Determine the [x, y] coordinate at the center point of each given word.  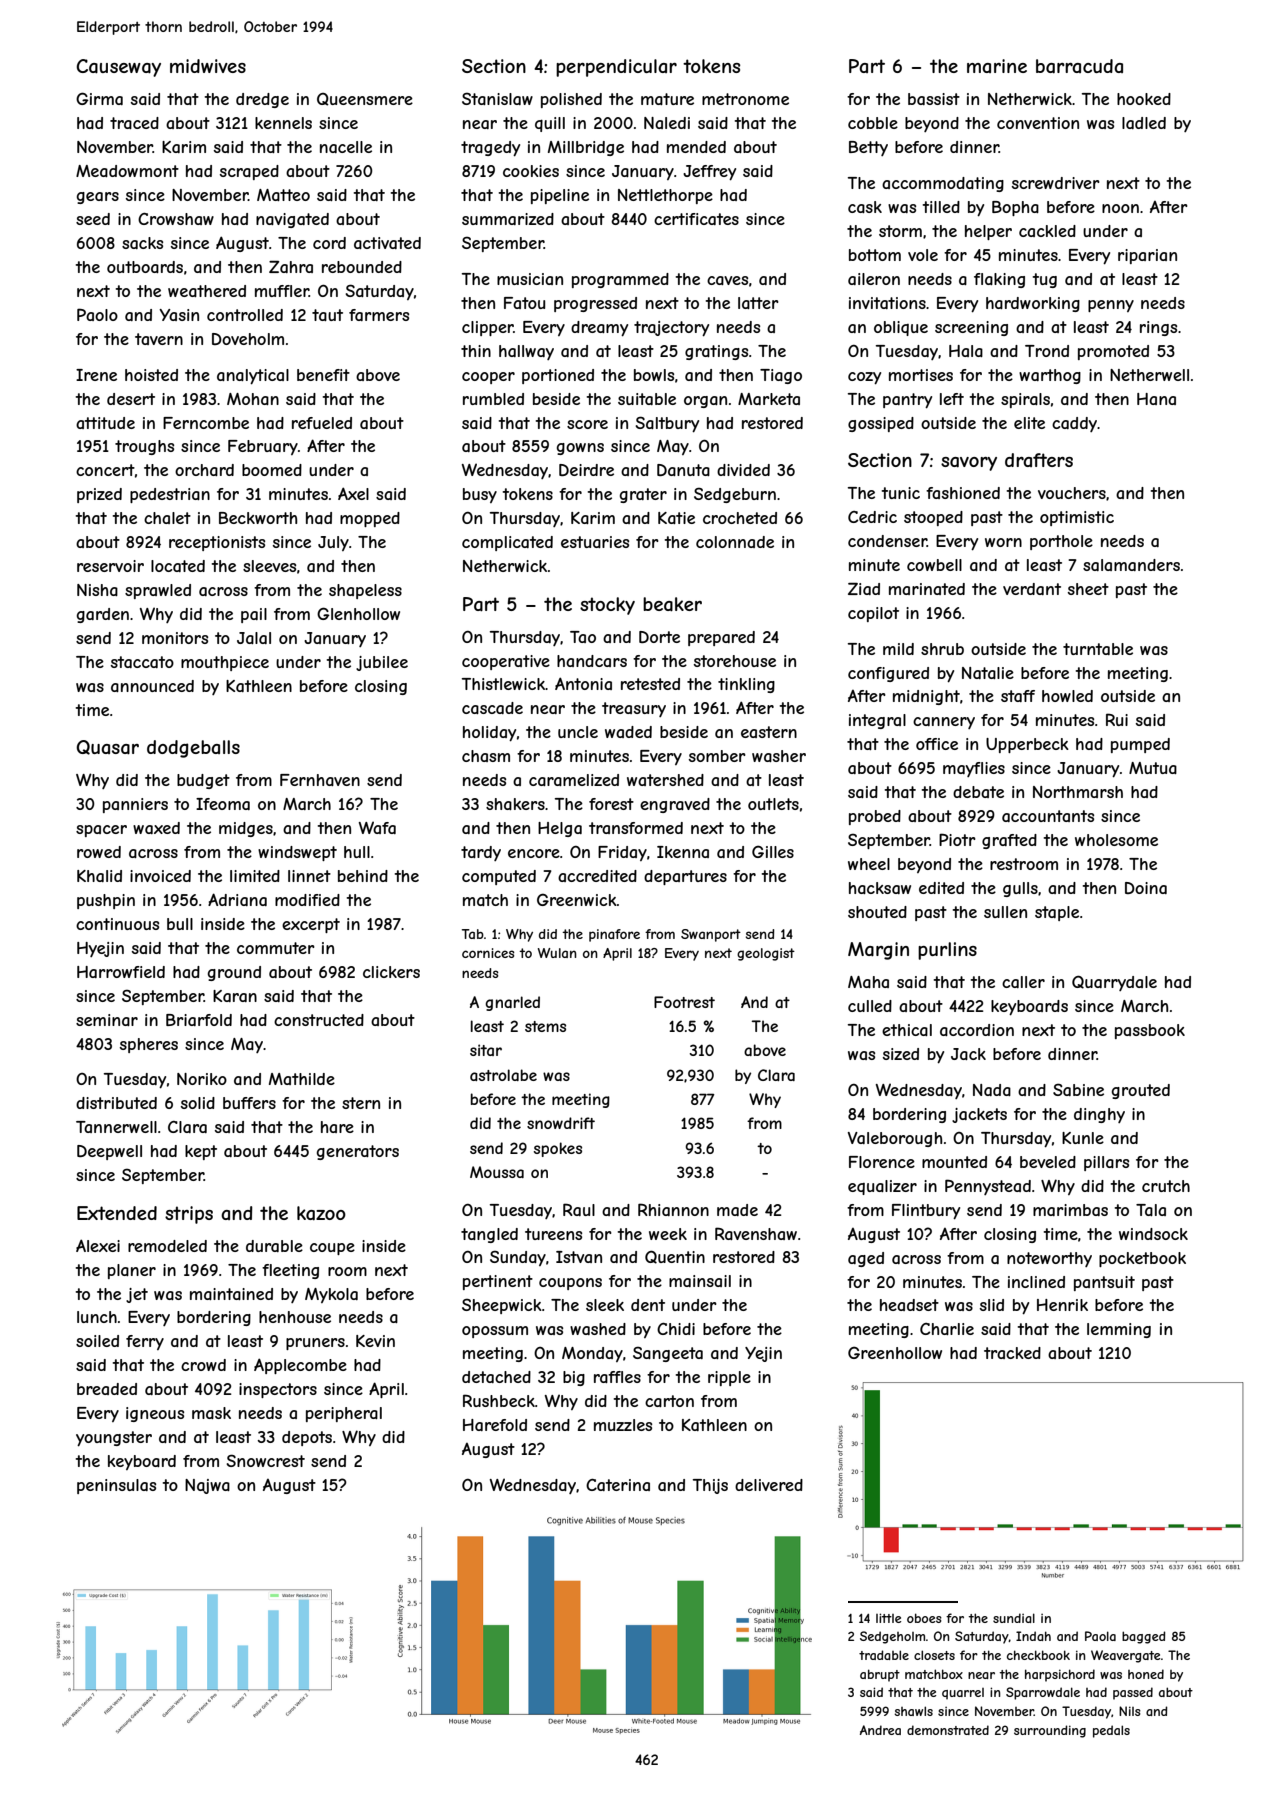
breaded [107, 1389]
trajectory [671, 329]
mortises [921, 375]
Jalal [254, 638]
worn [1003, 542]
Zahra [291, 266]
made [737, 1210]
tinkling [746, 685]
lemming [1119, 1330]
